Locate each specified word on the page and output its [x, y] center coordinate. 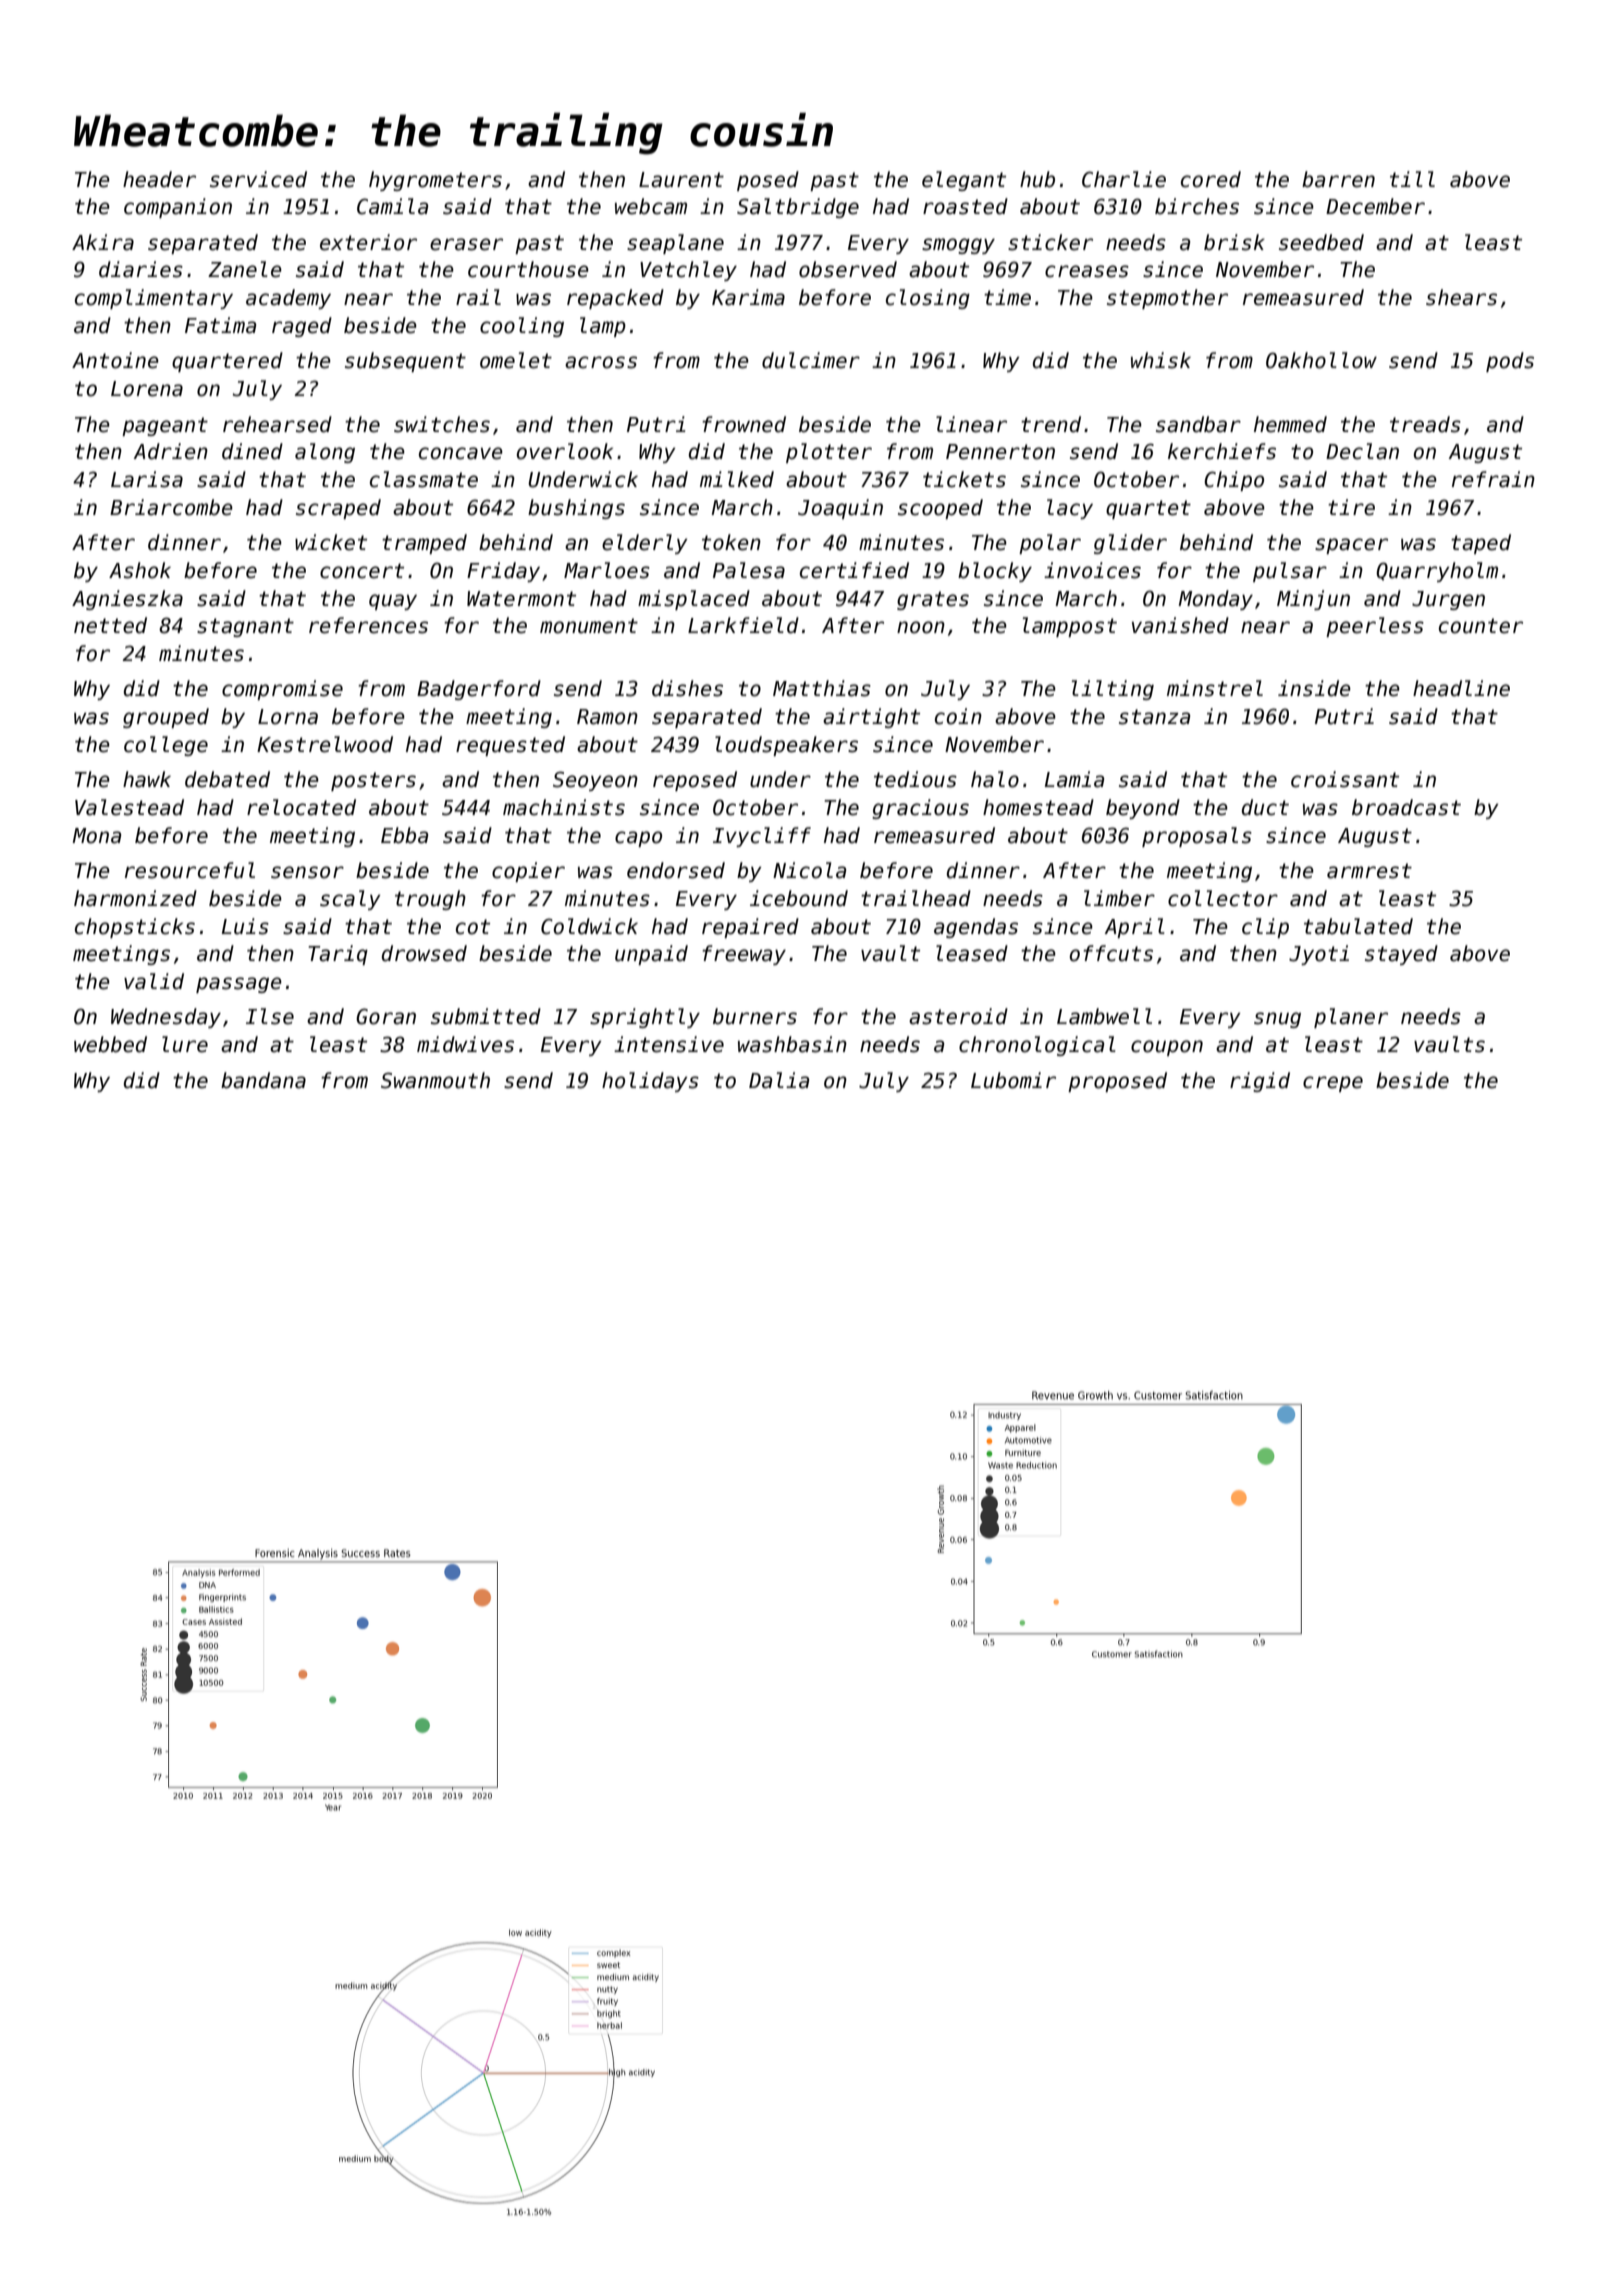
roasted [965, 206]
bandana [263, 1080]
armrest [1369, 871]
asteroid [958, 1016]
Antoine [115, 360]
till [1412, 179]
